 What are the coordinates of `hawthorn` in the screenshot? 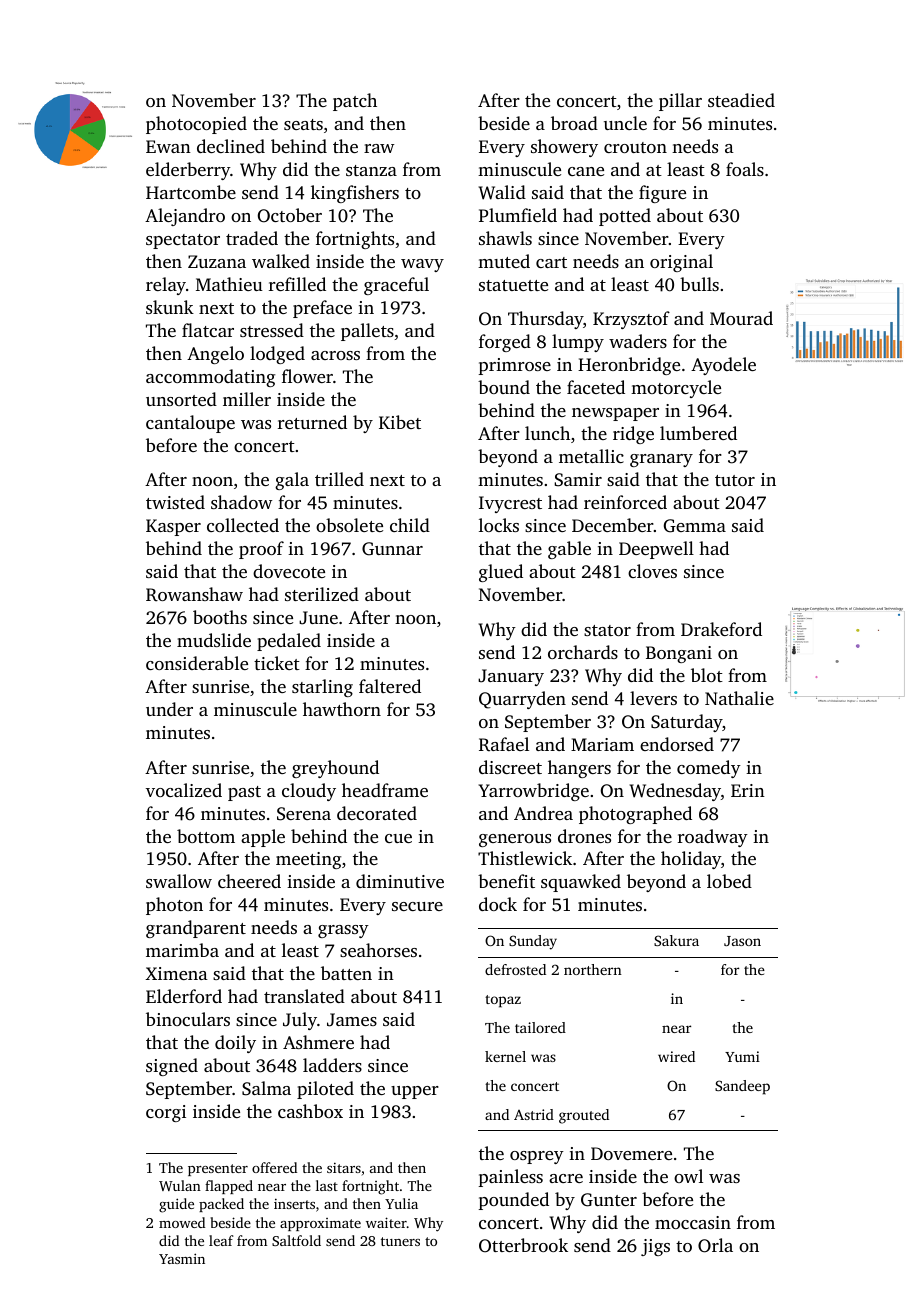 It's located at (342, 709).
